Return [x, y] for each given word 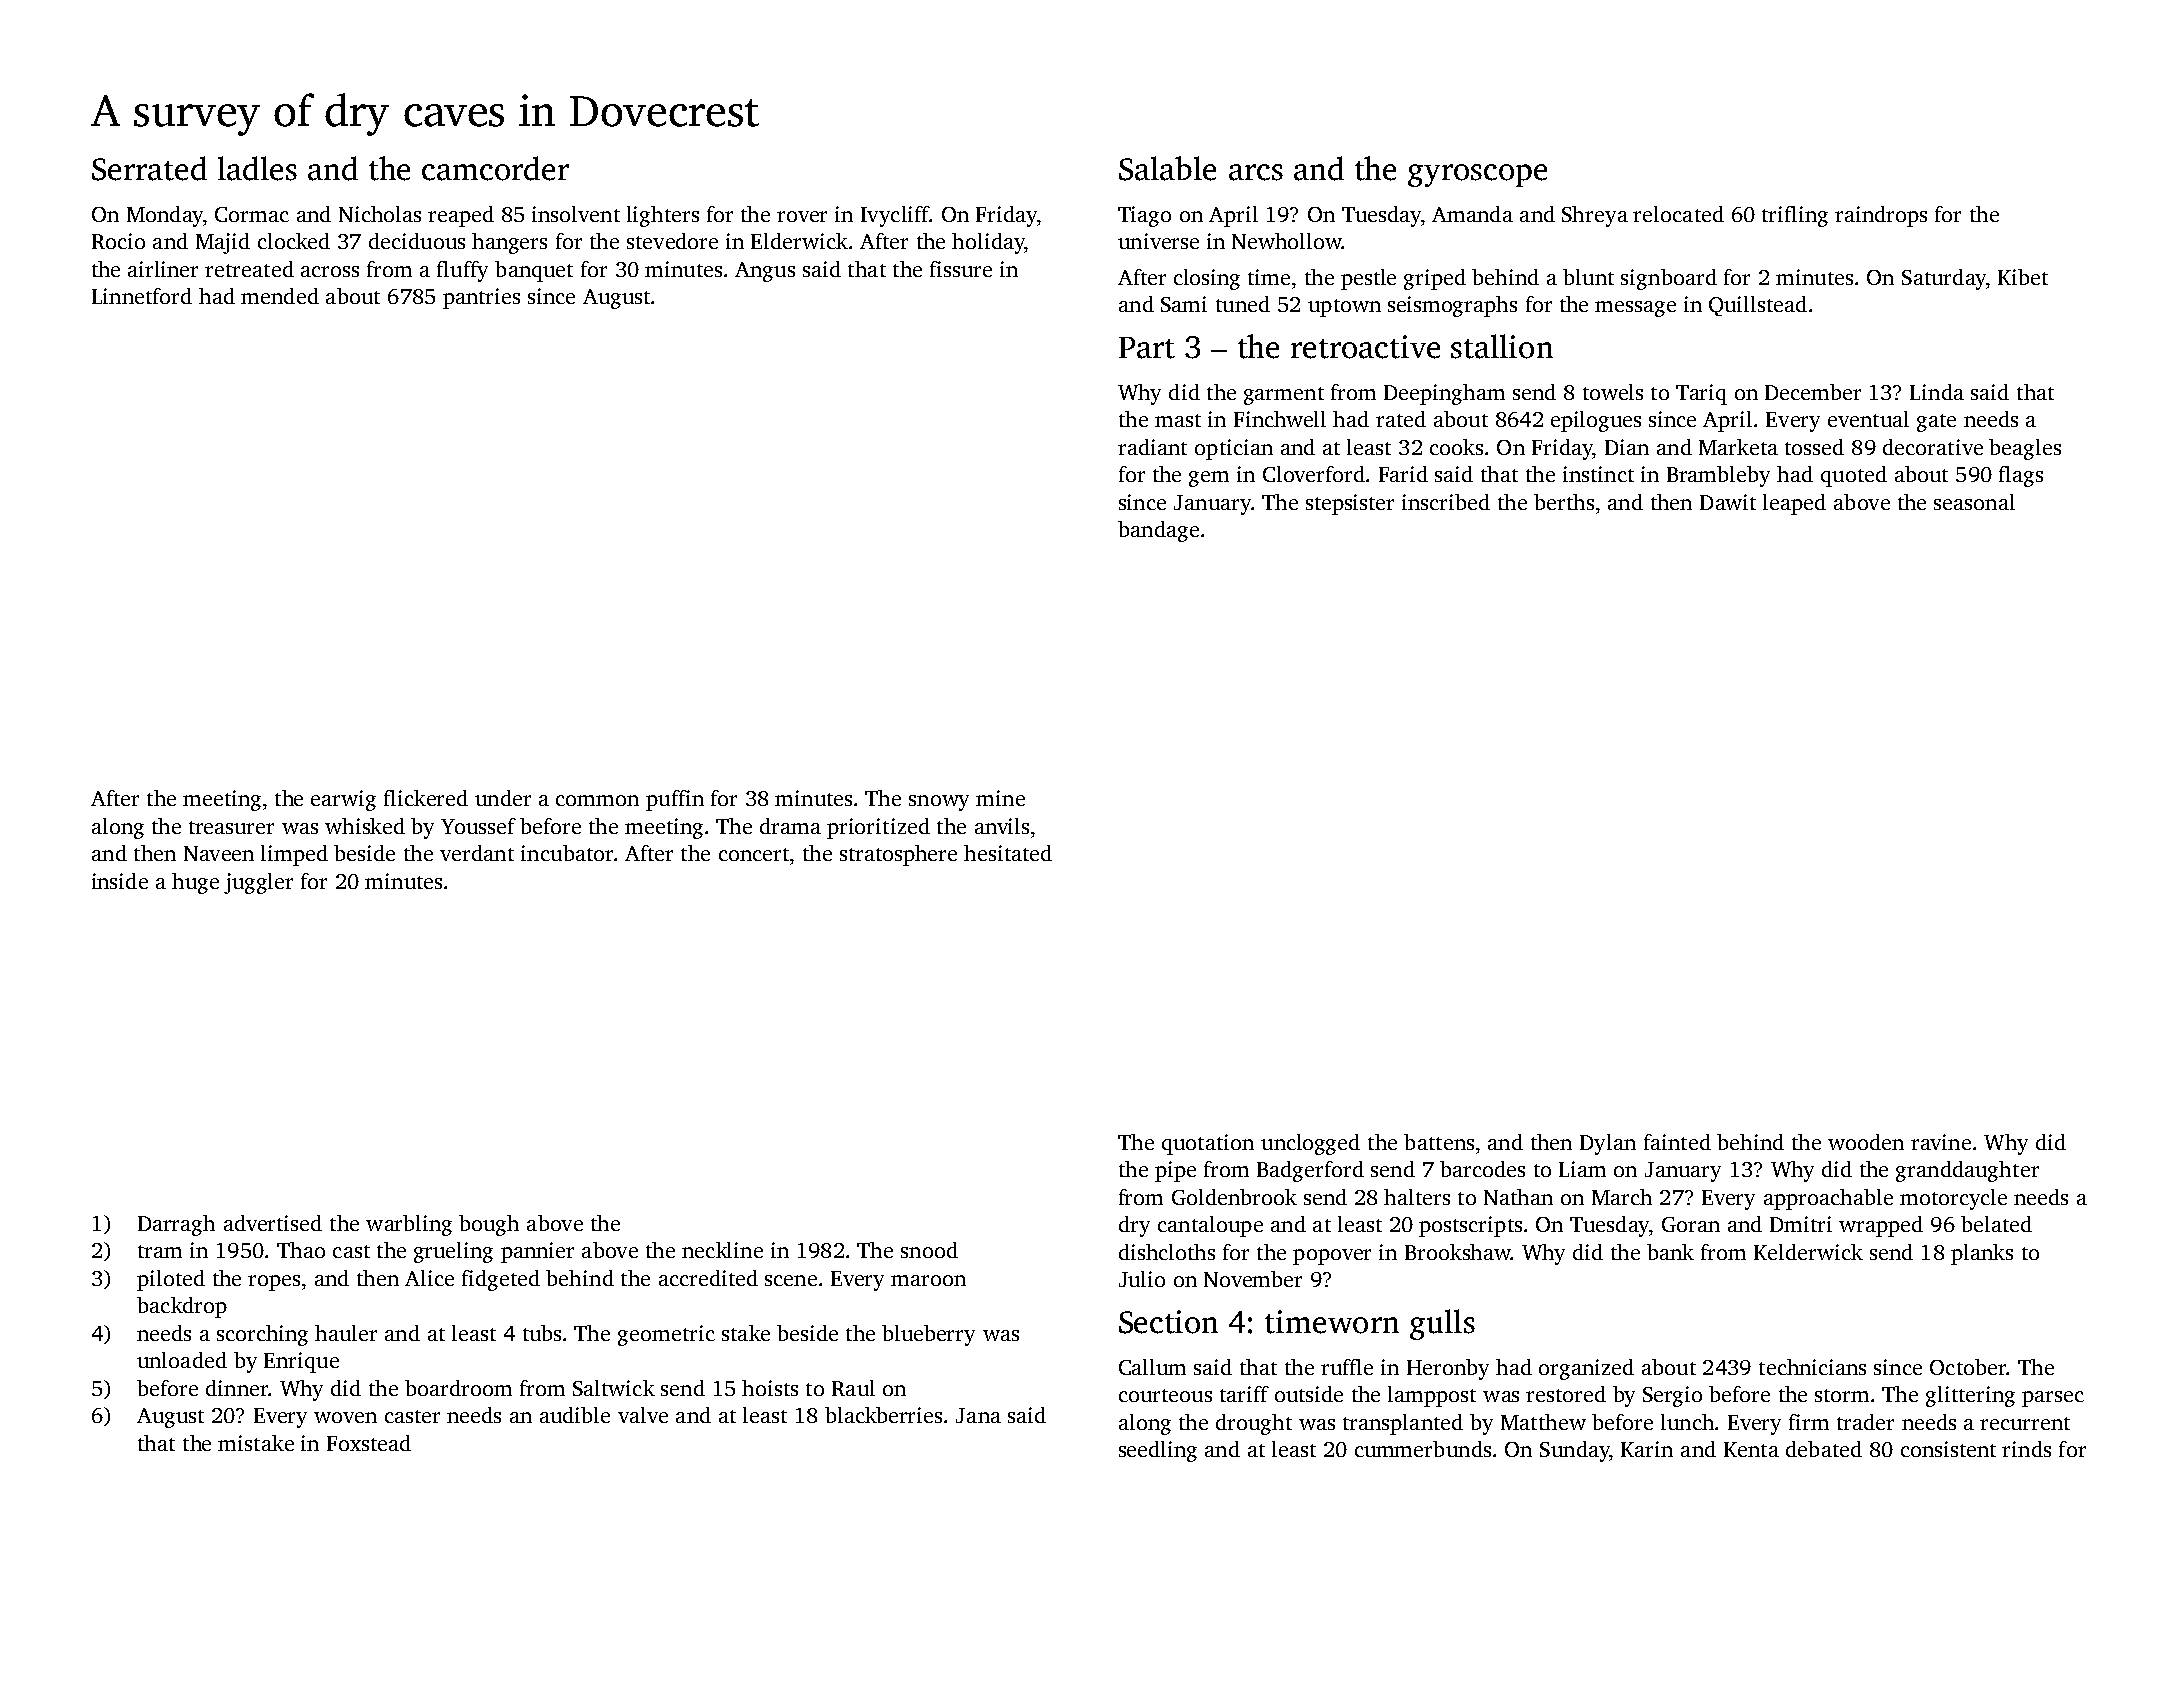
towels [1613, 392]
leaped [1794, 504]
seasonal [1974, 502]
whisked [365, 826]
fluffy [462, 271]
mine [1000, 798]
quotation [1208, 1144]
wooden [1866, 1142]
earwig [343, 800]
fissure [961, 269]
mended [280, 296]
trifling [1795, 216]
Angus [765, 272]
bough [489, 1225]
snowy [939, 803]
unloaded [182, 1360]
